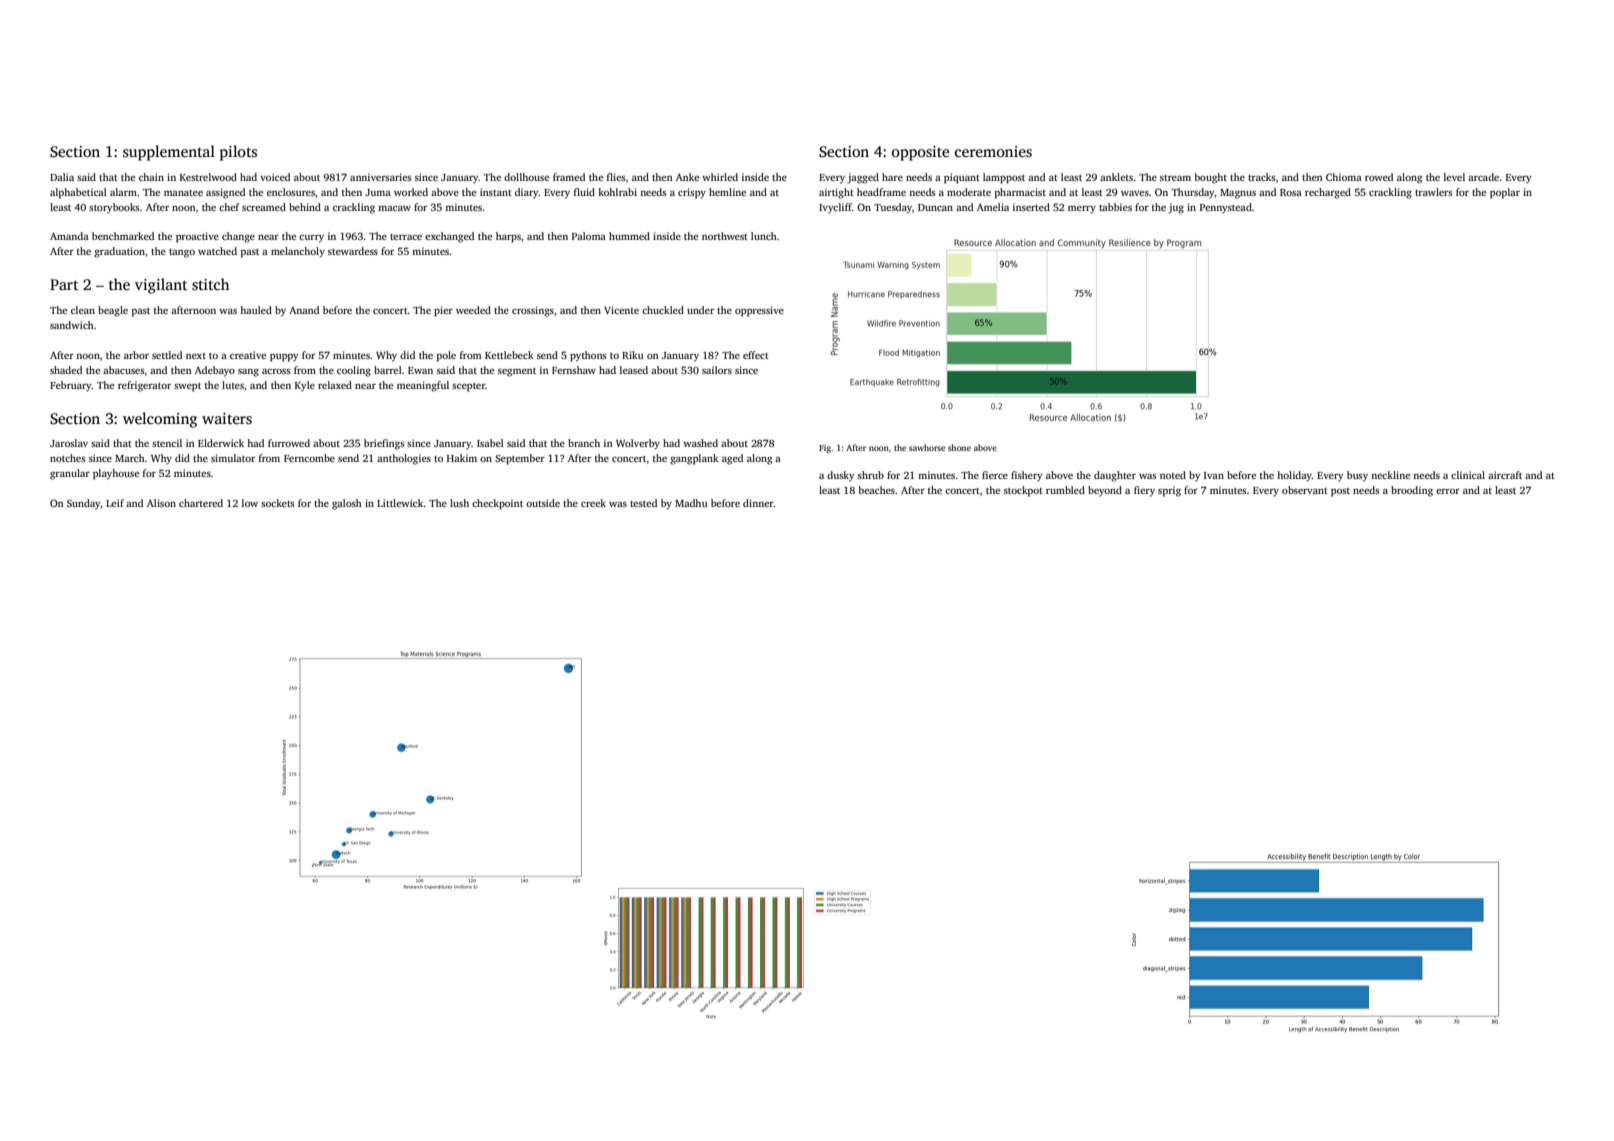 This document has height=1141, width=1614. I want to click on abacuses, so click(123, 370).
